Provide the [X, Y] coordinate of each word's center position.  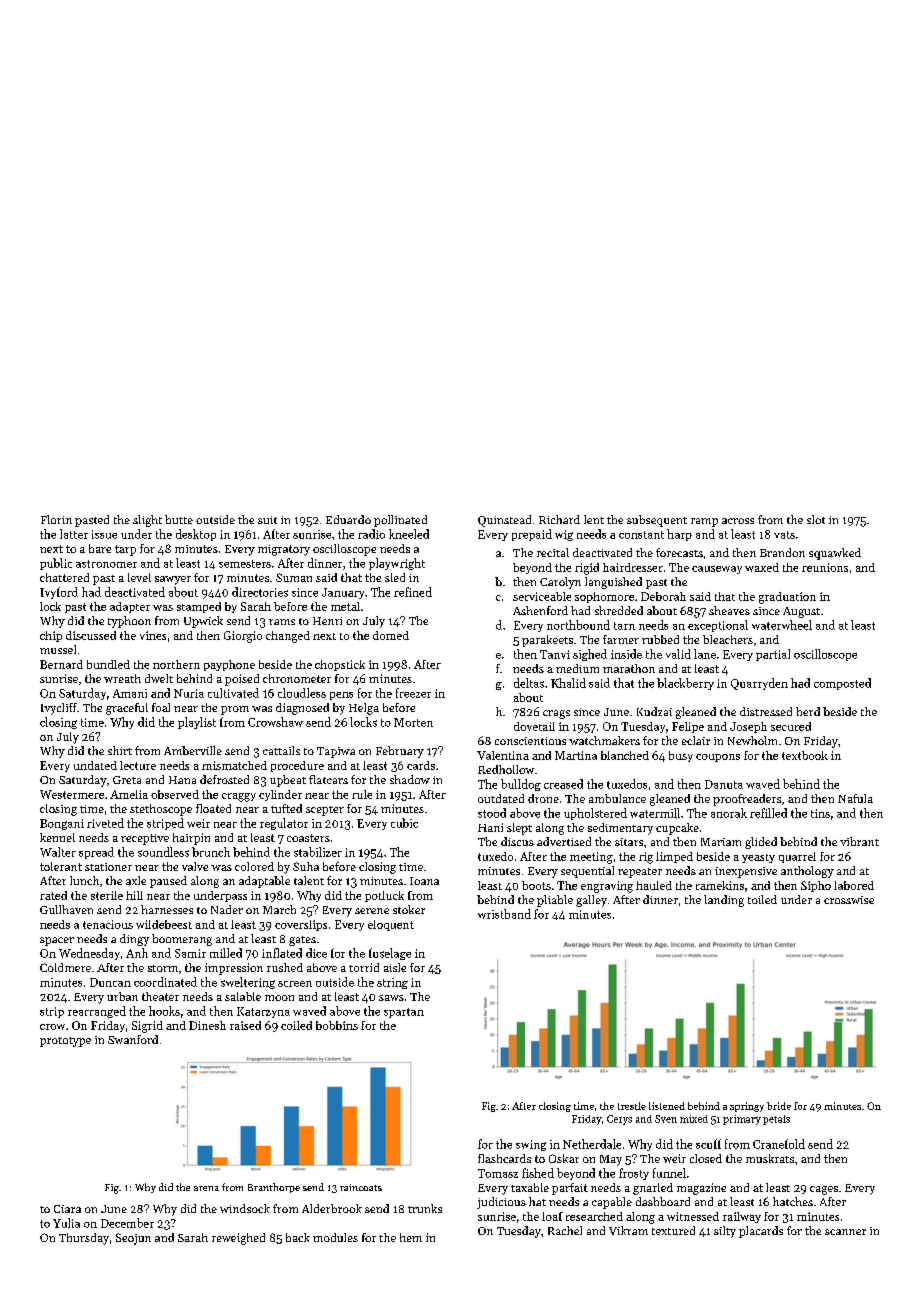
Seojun [133, 1239]
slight [147, 521]
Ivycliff [59, 709]
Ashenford [540, 610]
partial [773, 655]
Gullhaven [66, 909]
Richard [559, 519]
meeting [591, 858]
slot [816, 519]
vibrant [859, 841]
